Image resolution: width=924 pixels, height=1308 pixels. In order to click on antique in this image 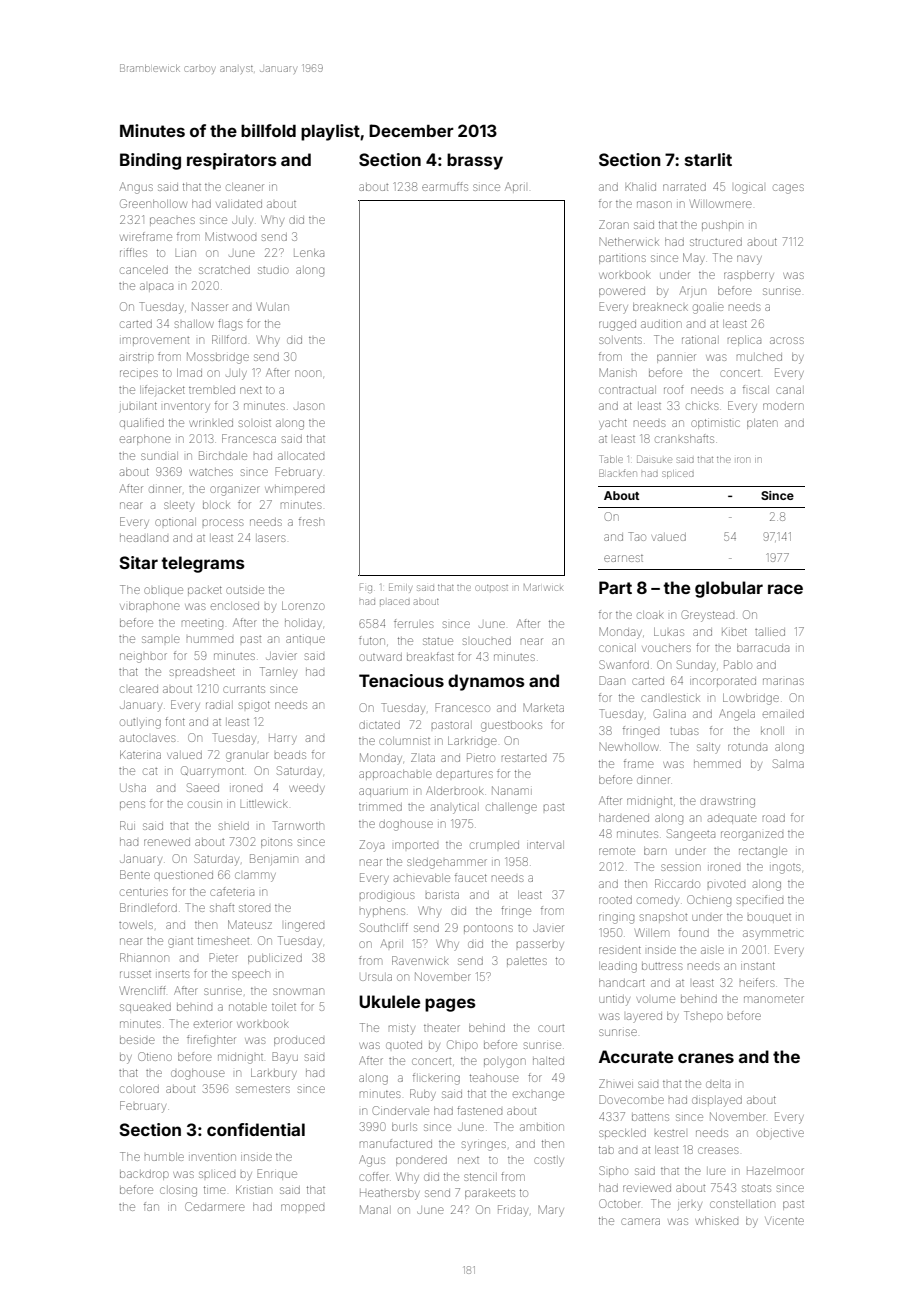, I will do `click(305, 640)`.
